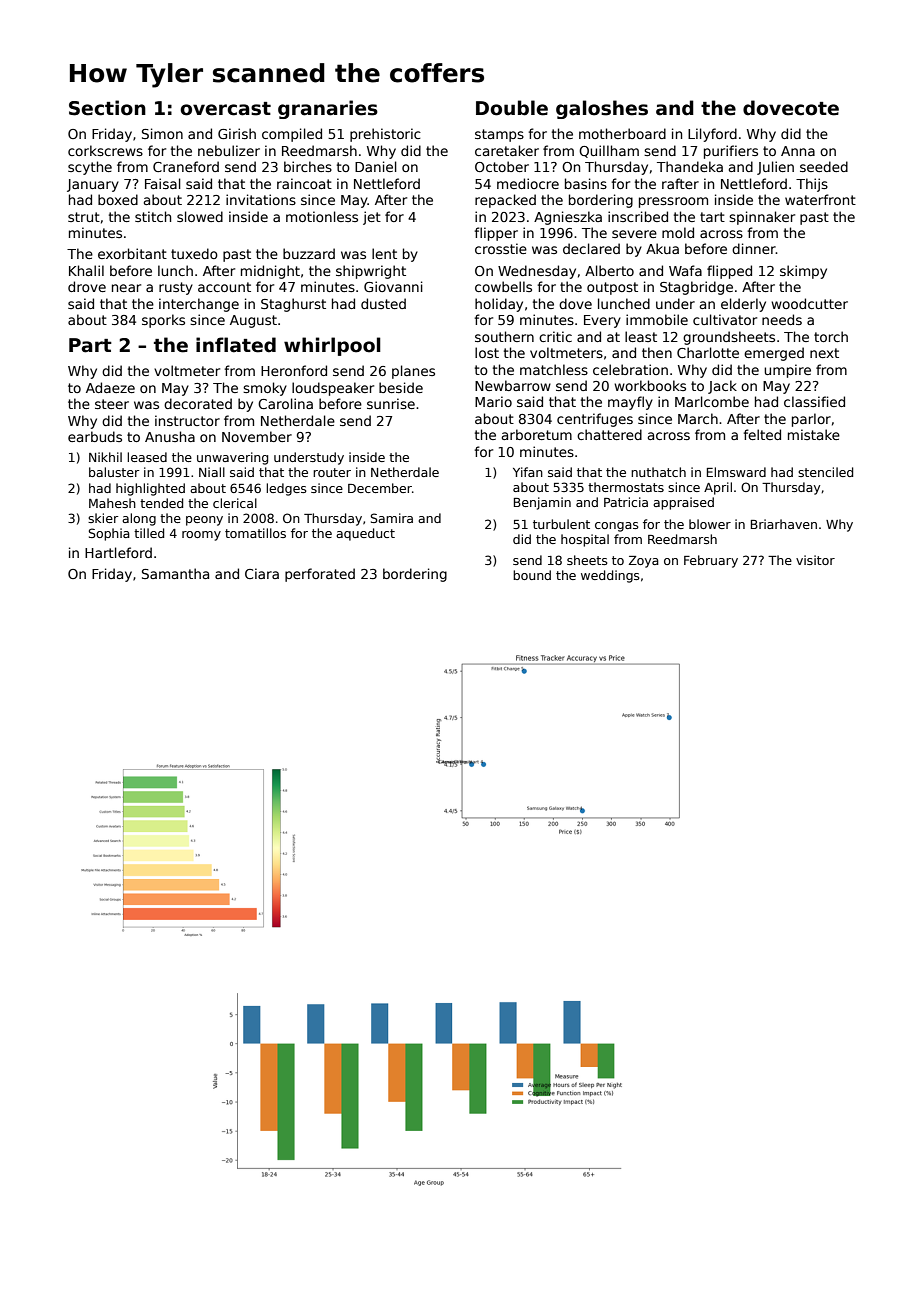  What do you see at coordinates (798, 151) in the page?
I see `Anna` at bounding box center [798, 151].
